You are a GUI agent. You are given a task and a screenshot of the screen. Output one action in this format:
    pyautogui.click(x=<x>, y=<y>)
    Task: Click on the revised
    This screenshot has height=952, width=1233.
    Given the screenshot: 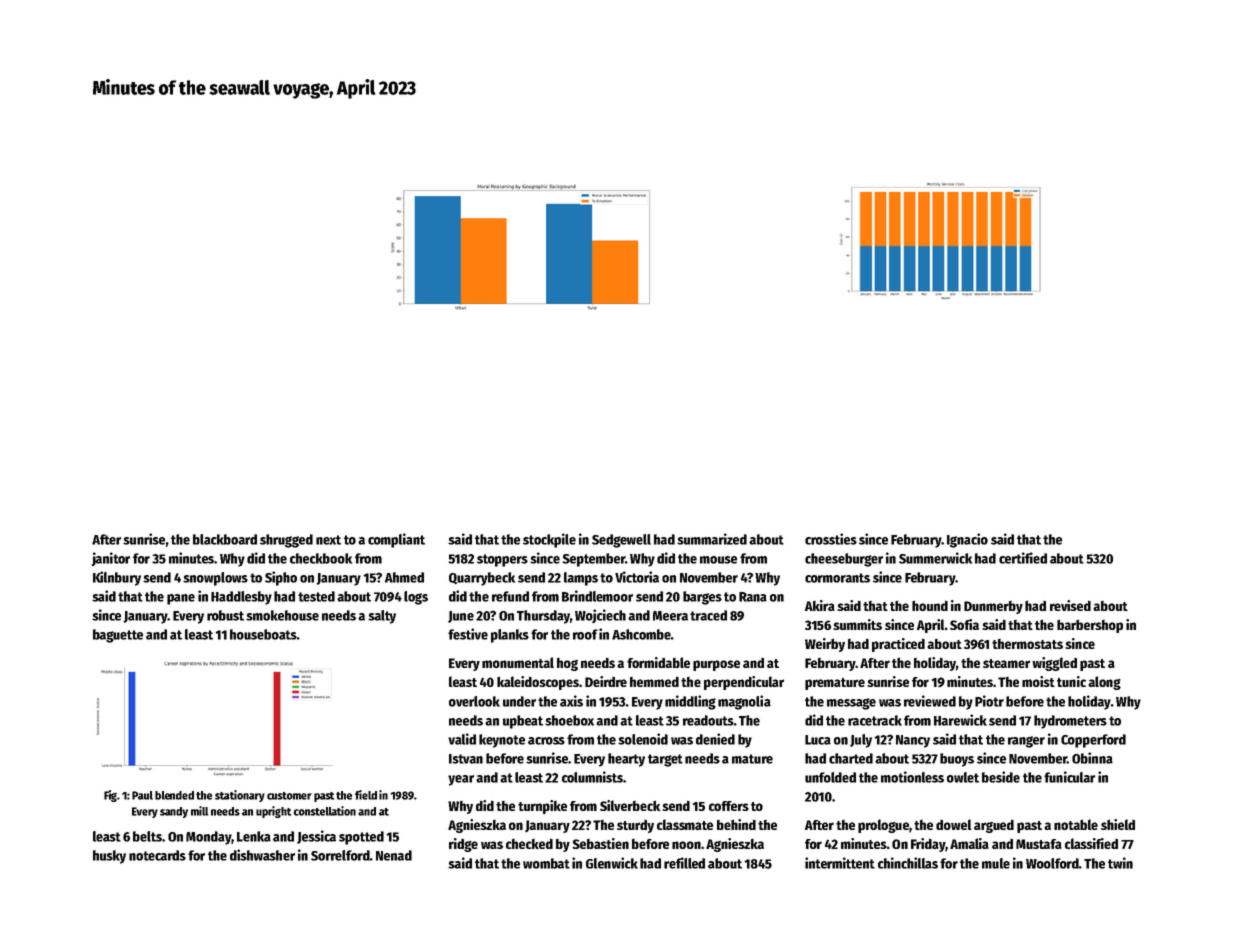 What is the action you would take?
    pyautogui.click(x=1070, y=605)
